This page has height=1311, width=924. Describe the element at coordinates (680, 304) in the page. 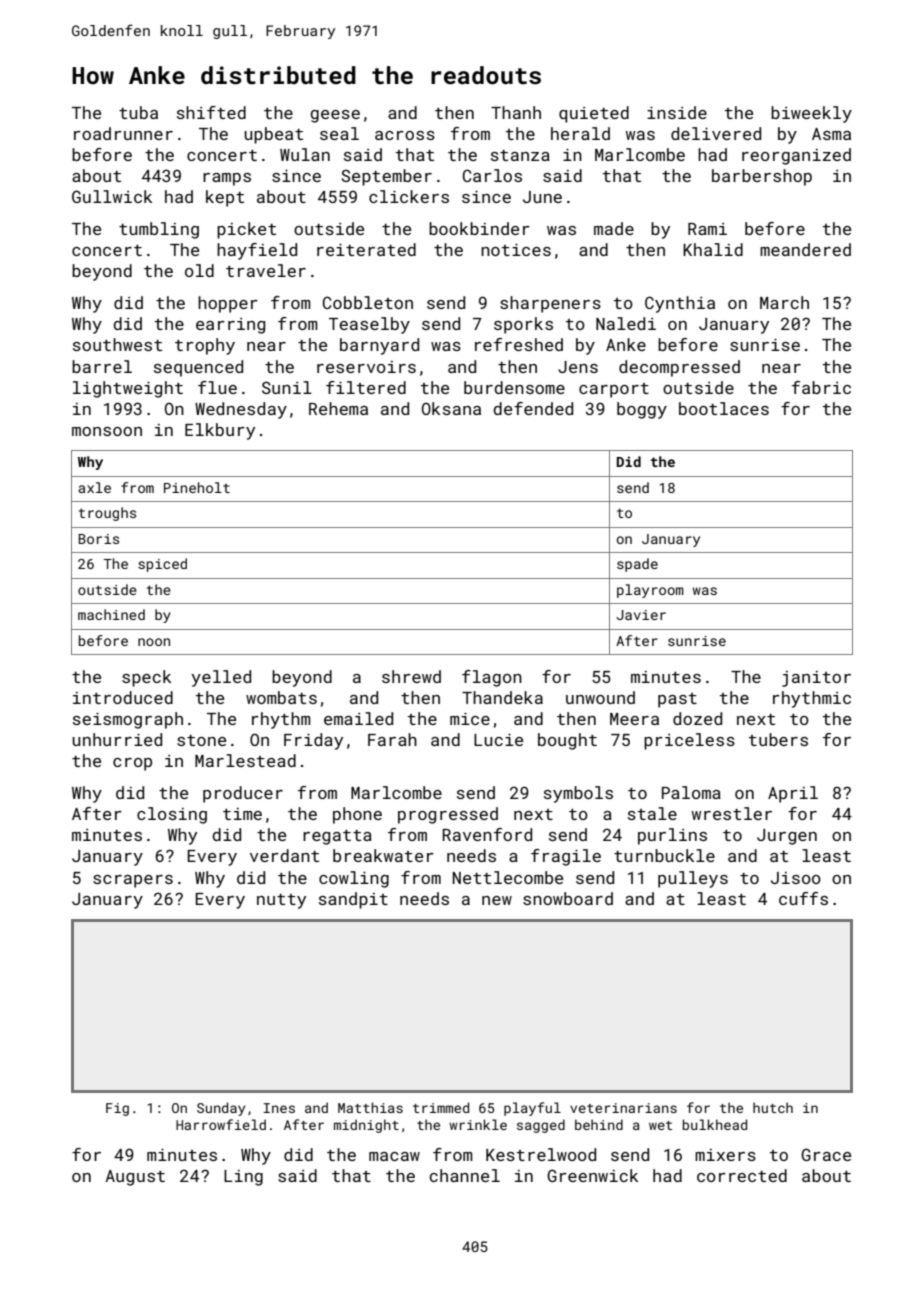

I see `Cynthia` at that location.
